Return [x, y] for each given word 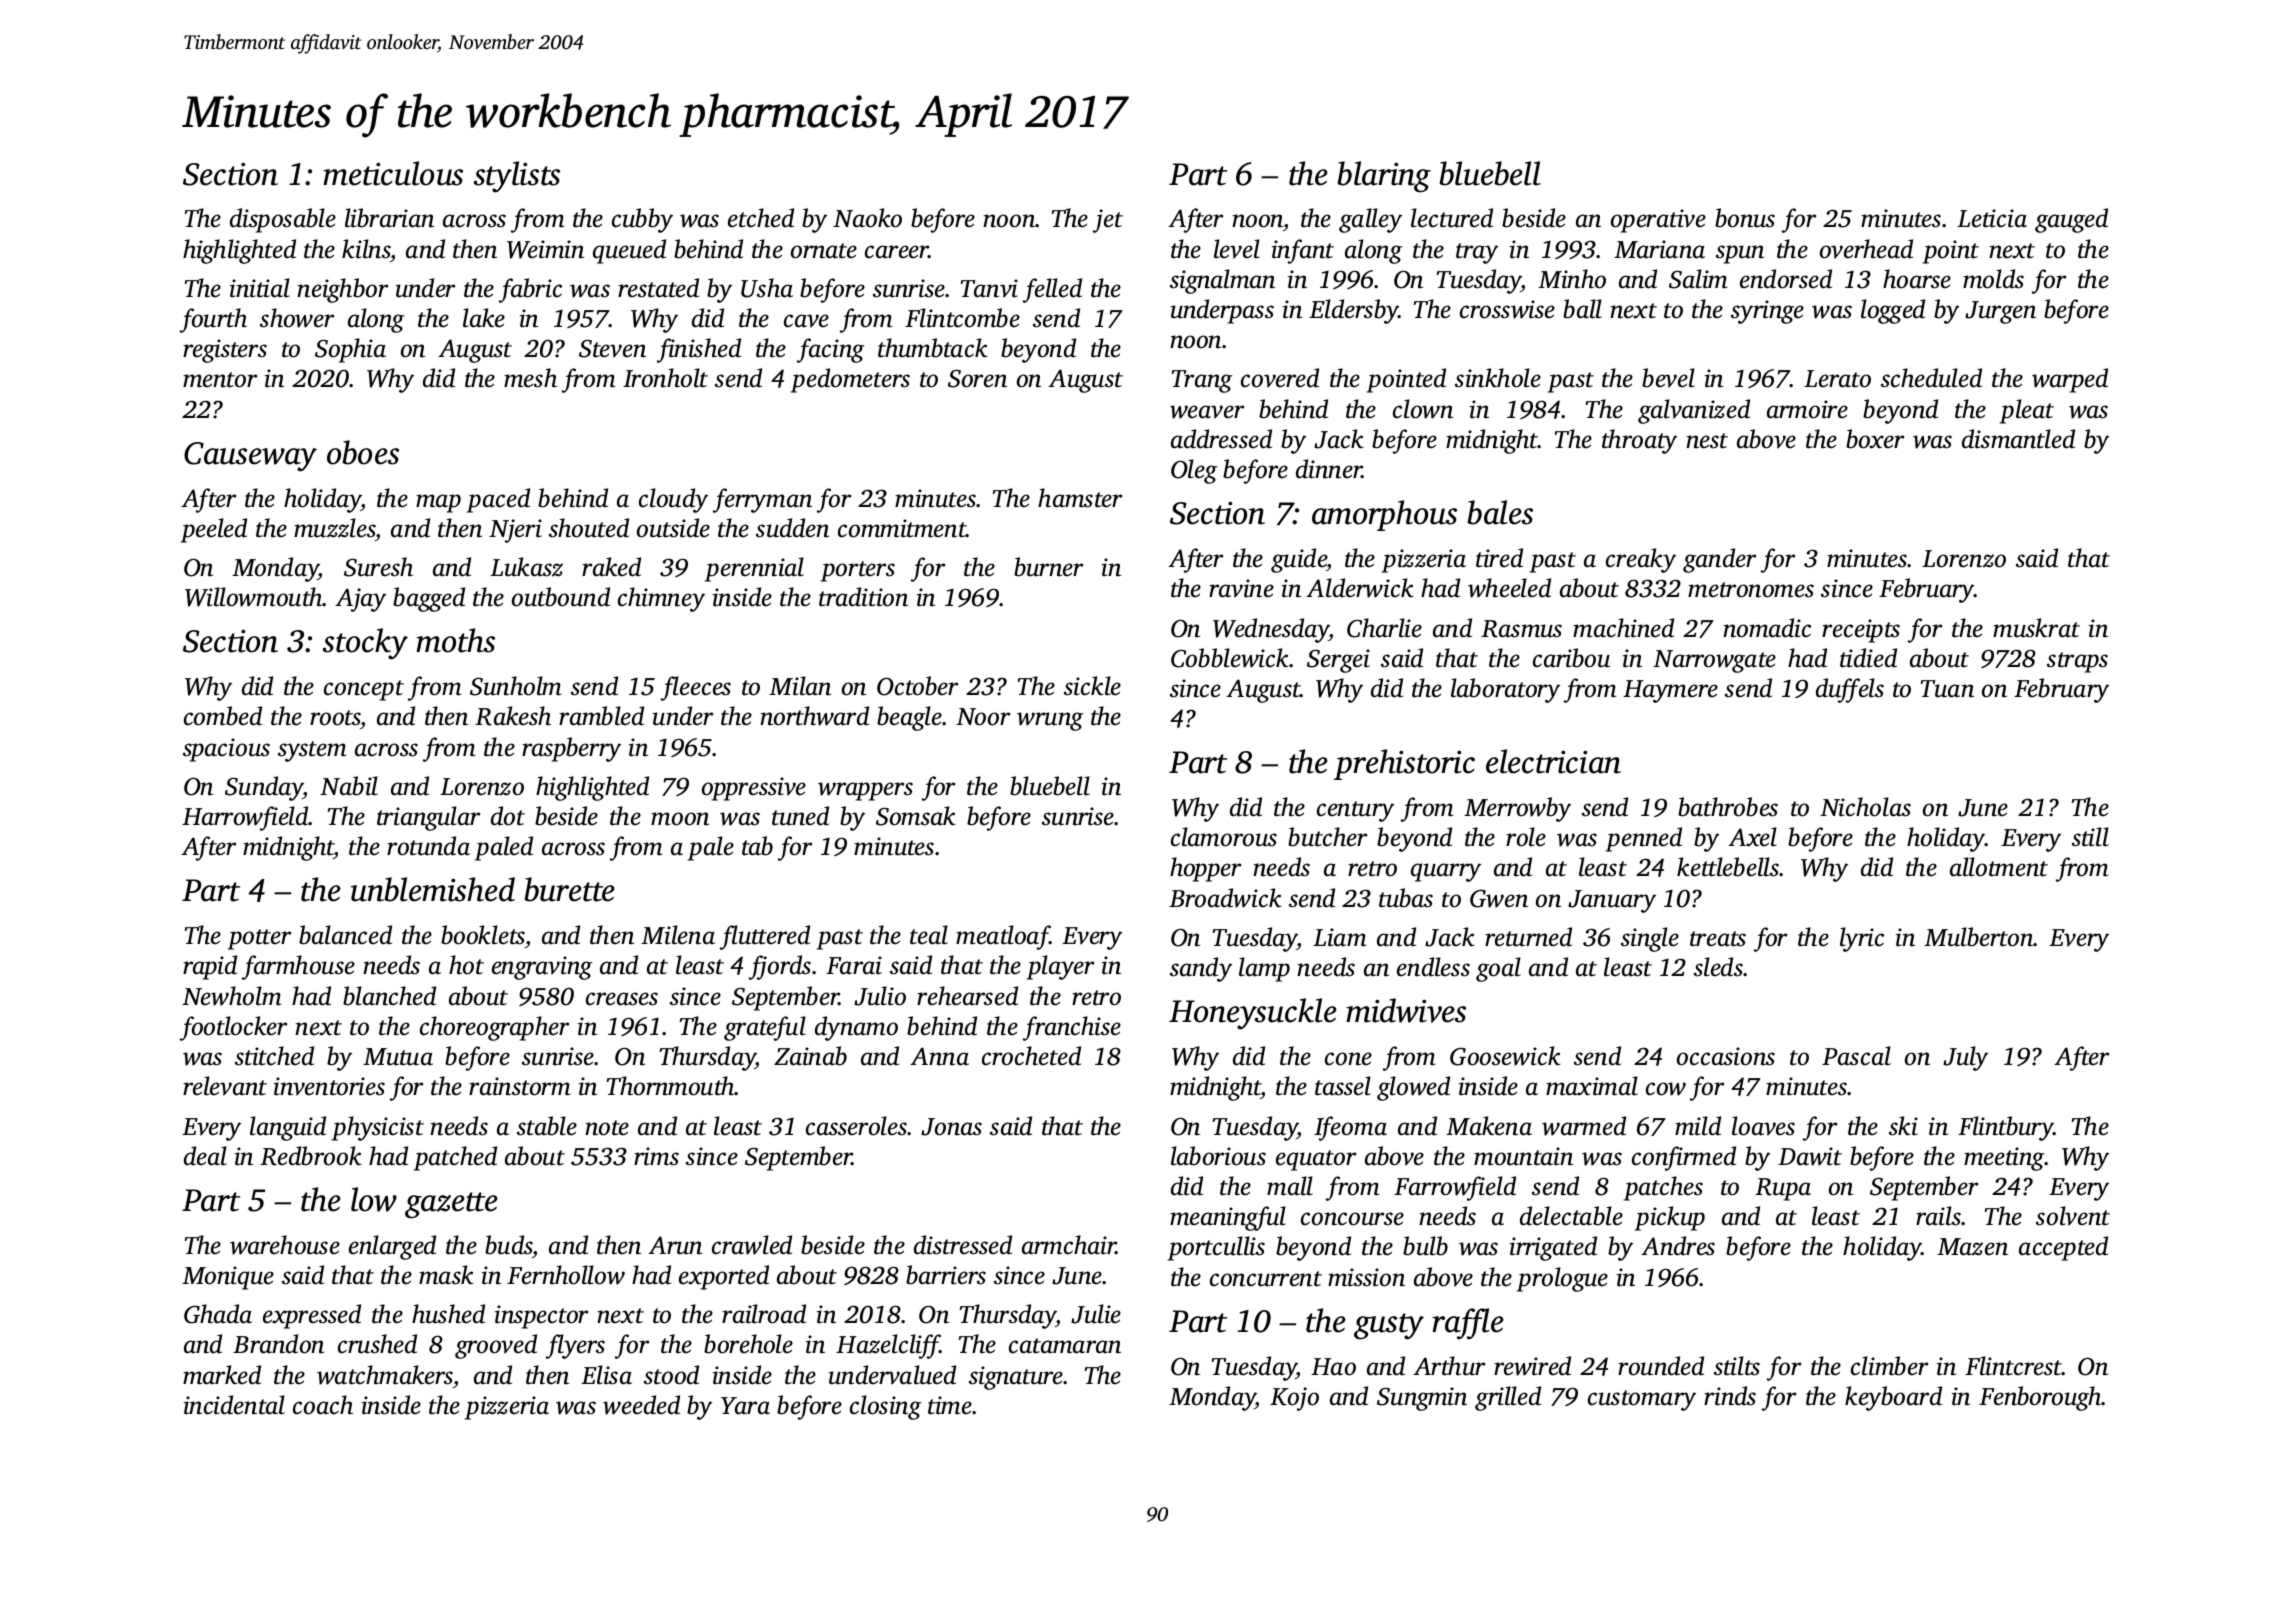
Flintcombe [962, 318]
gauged [2071, 220]
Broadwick [1225, 898]
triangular [428, 818]
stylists [517, 177]
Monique [228, 1278]
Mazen [1972, 1247]
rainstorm [519, 1086]
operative [1658, 221]
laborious [1218, 1156]
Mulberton [1979, 937]
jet [1108, 221]
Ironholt [665, 378]
